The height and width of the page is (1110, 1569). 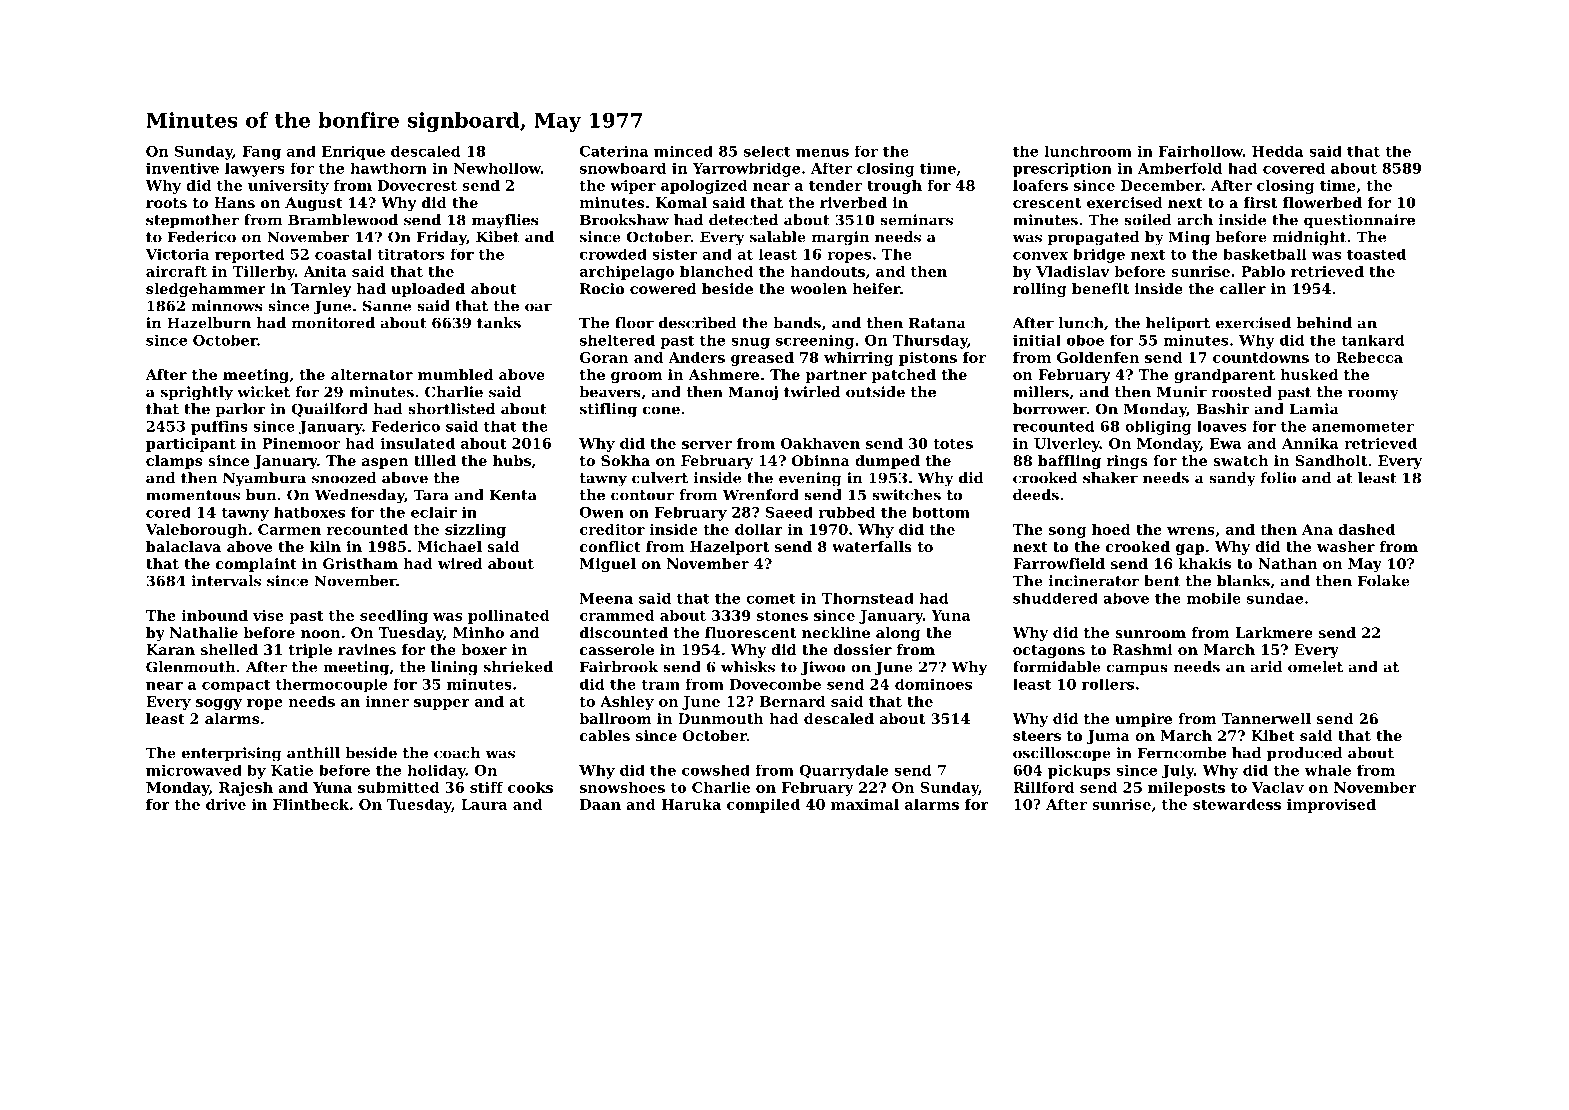 I want to click on clamps, so click(x=174, y=462).
